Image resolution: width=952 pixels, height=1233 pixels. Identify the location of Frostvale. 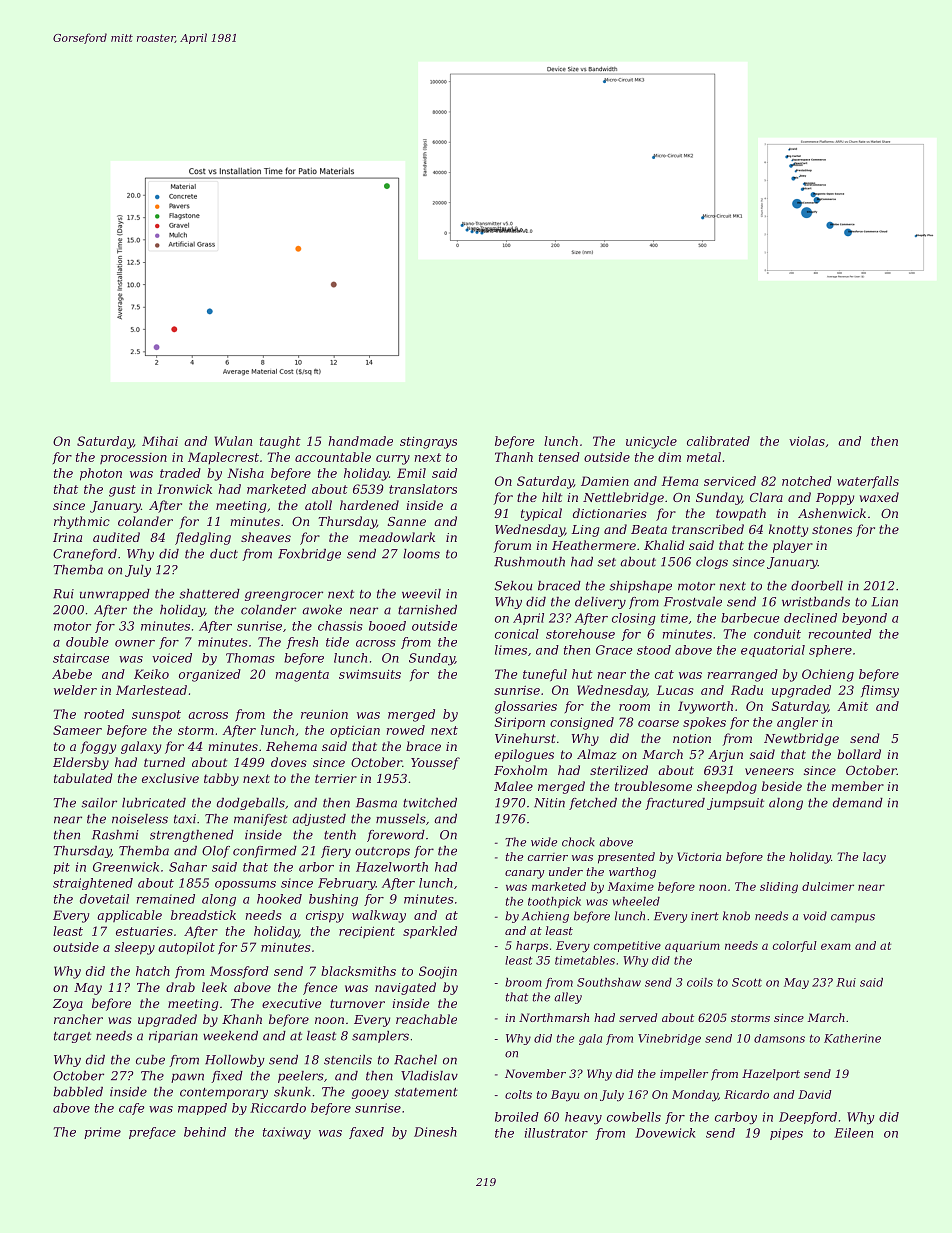
(693, 602).
